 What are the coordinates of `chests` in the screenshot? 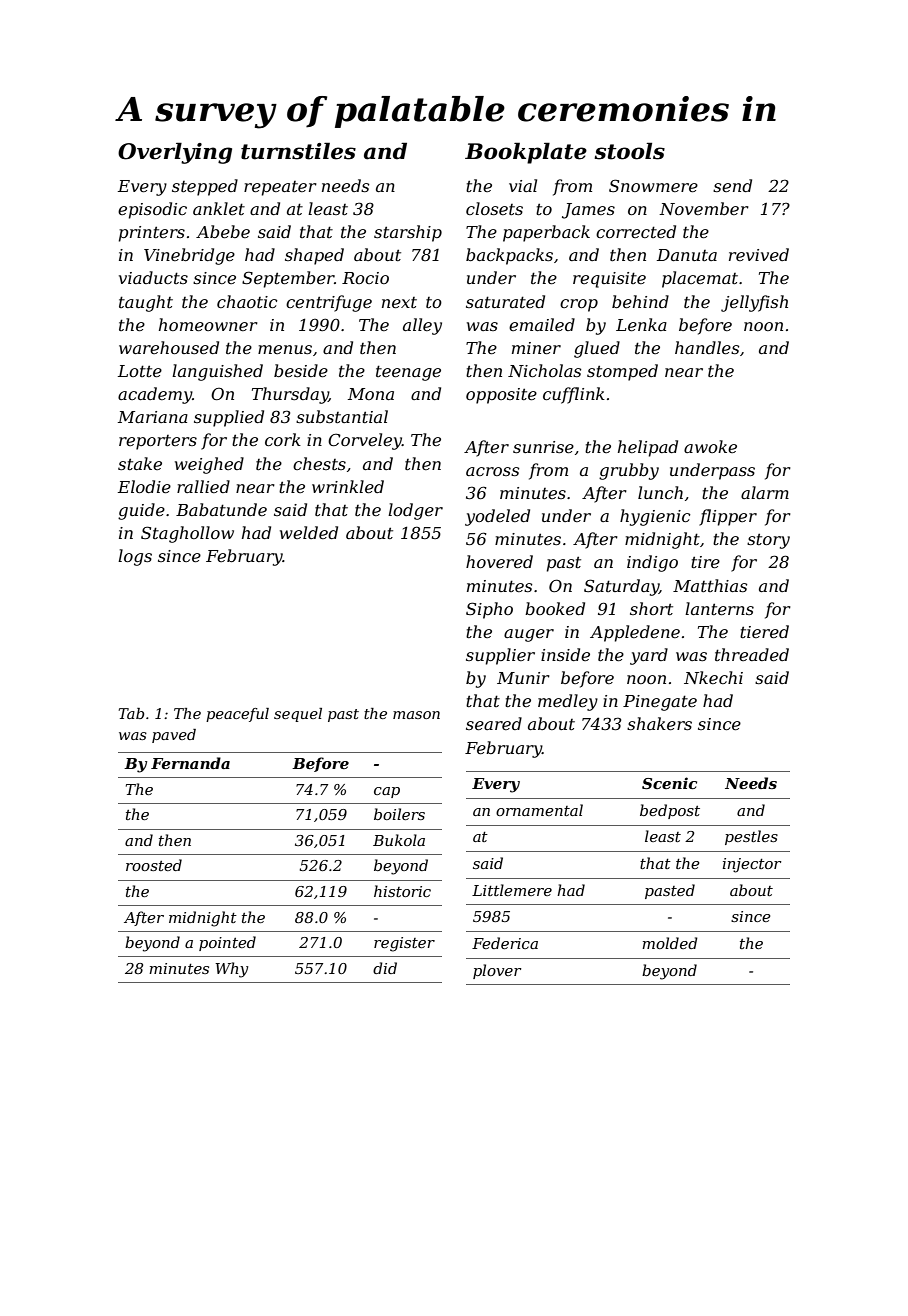 It's located at (319, 463).
